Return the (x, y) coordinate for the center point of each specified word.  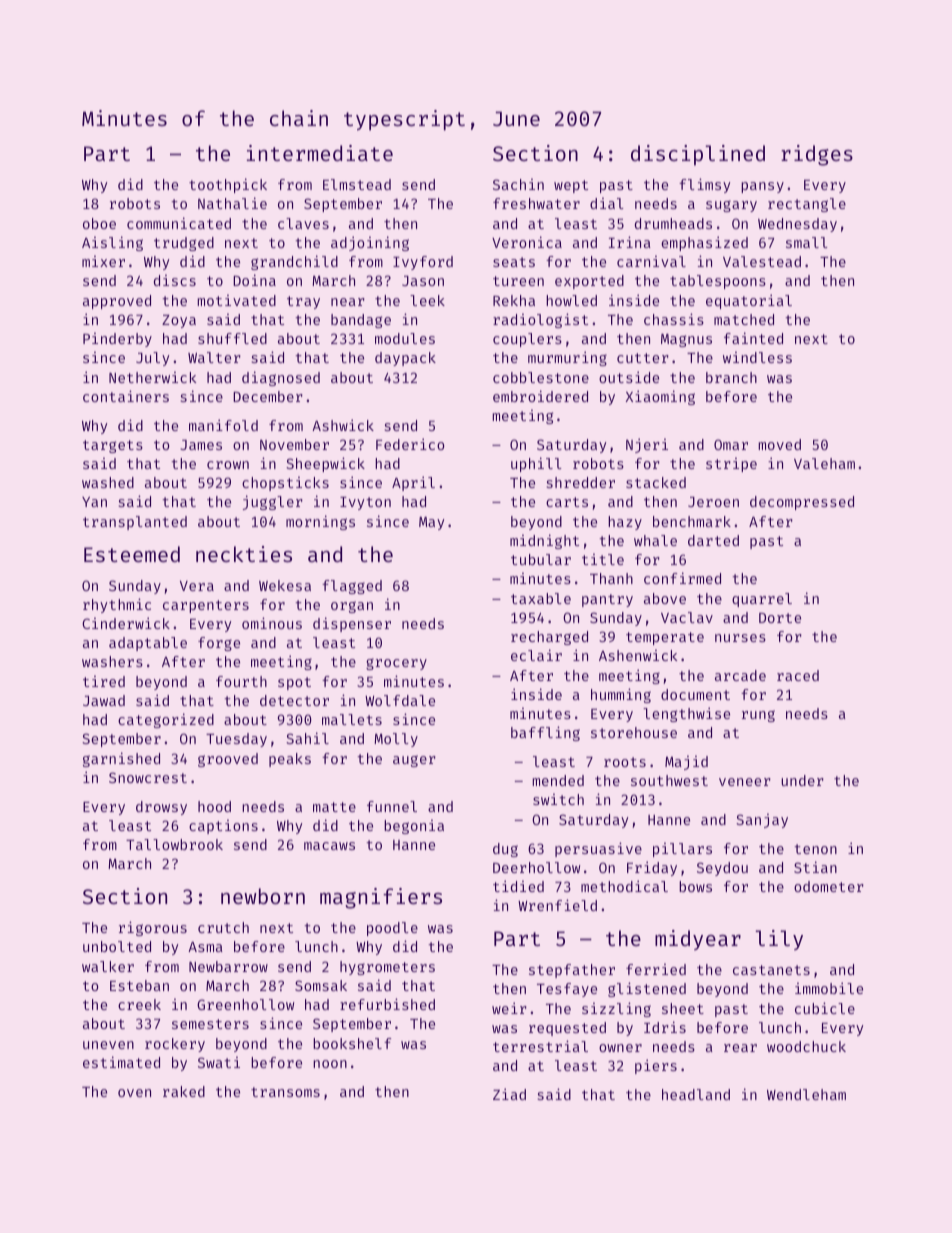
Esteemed (132, 554)
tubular (541, 559)
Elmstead (357, 184)
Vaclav (687, 617)
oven (134, 1093)
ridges (817, 155)
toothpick (228, 185)
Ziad (509, 1094)
